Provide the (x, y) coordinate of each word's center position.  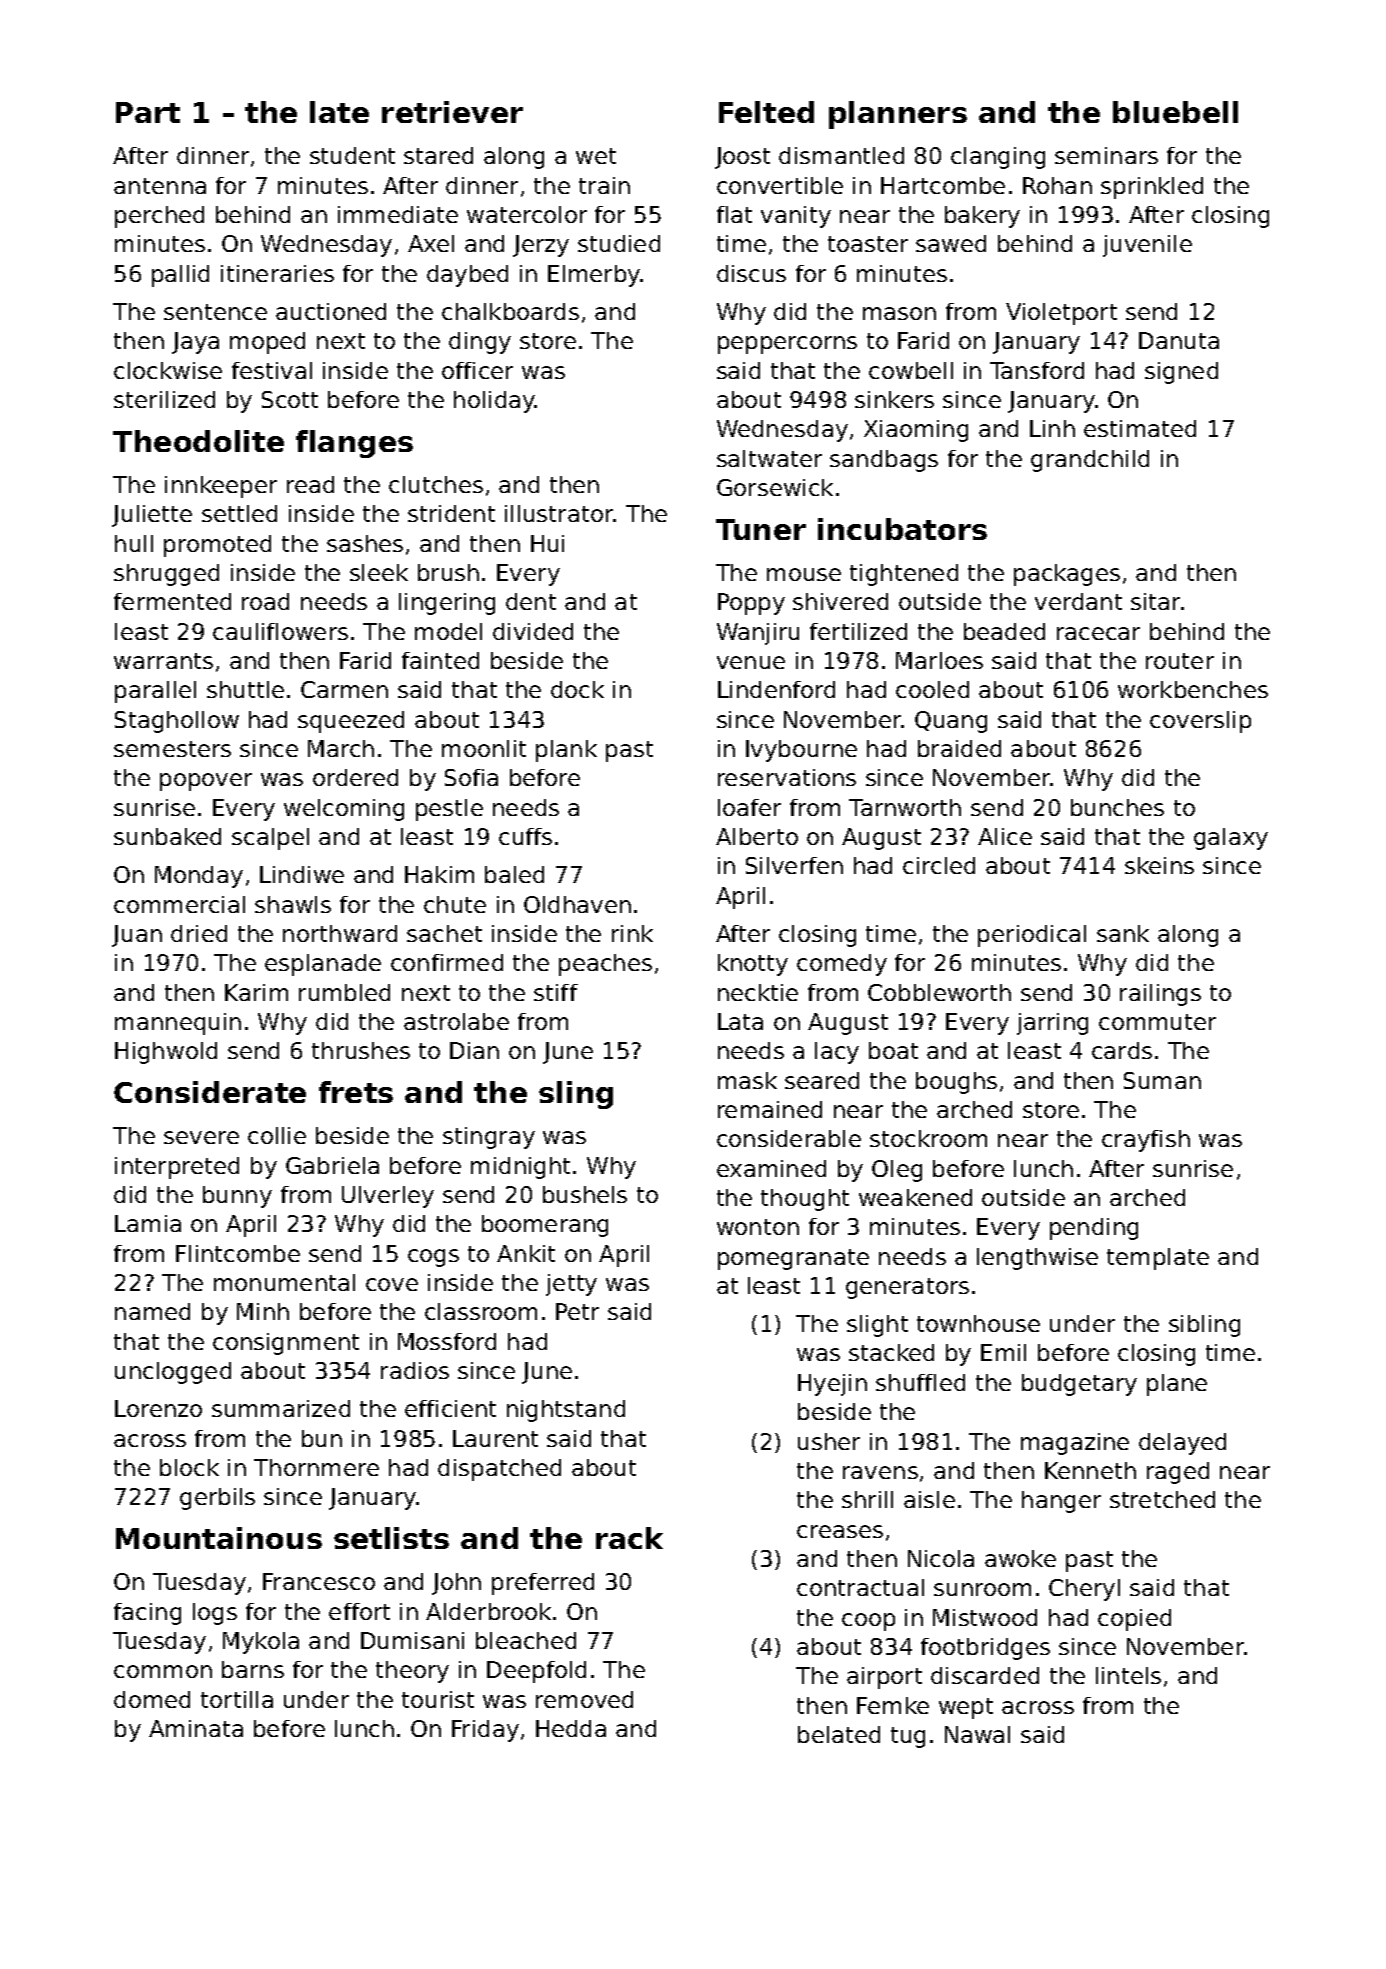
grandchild (1090, 461)
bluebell (1175, 112)
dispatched (499, 1470)
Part (148, 112)
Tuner (761, 529)
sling (576, 1095)
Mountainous (219, 1538)
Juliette (152, 516)
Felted (766, 112)
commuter (1157, 1022)
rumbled (344, 992)
